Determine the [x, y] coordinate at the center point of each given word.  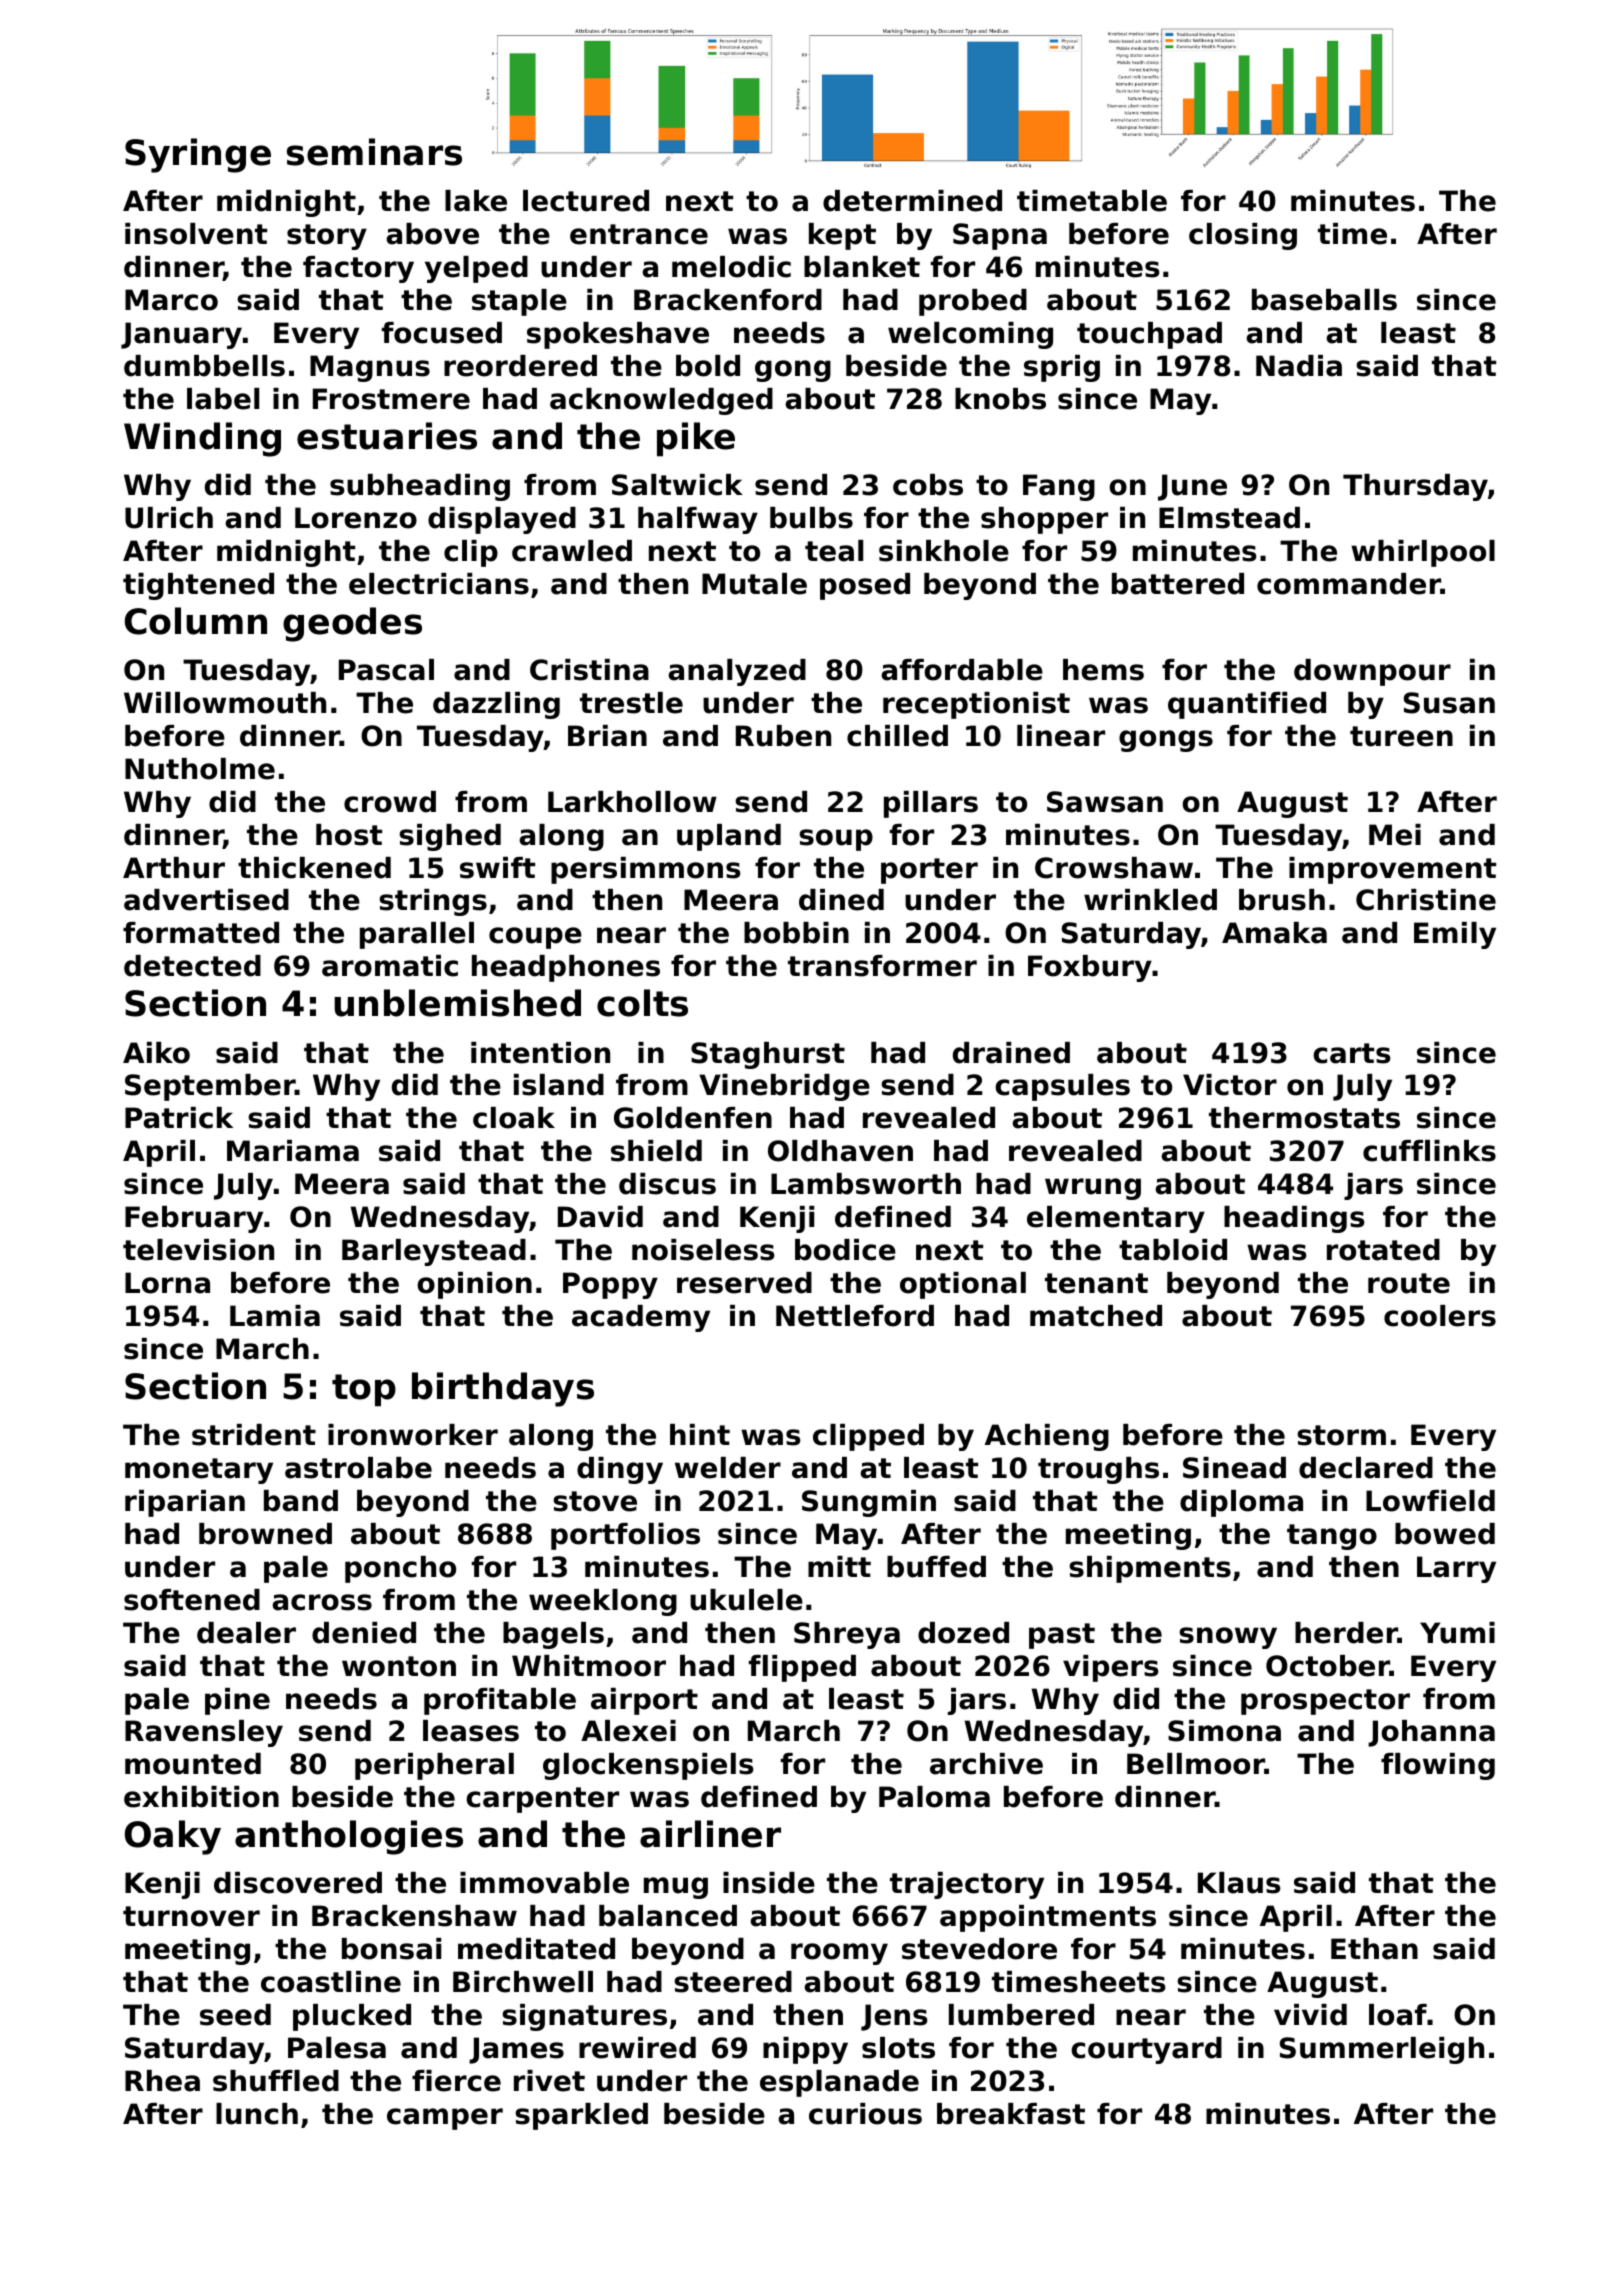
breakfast [1011, 2114]
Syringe [198, 155]
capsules [1062, 1087]
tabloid [1173, 1250]
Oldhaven [840, 1151]
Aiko [156, 1053]
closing [1243, 236]
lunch [257, 2114]
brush [1282, 900]
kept [842, 236]
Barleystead [434, 1252]
